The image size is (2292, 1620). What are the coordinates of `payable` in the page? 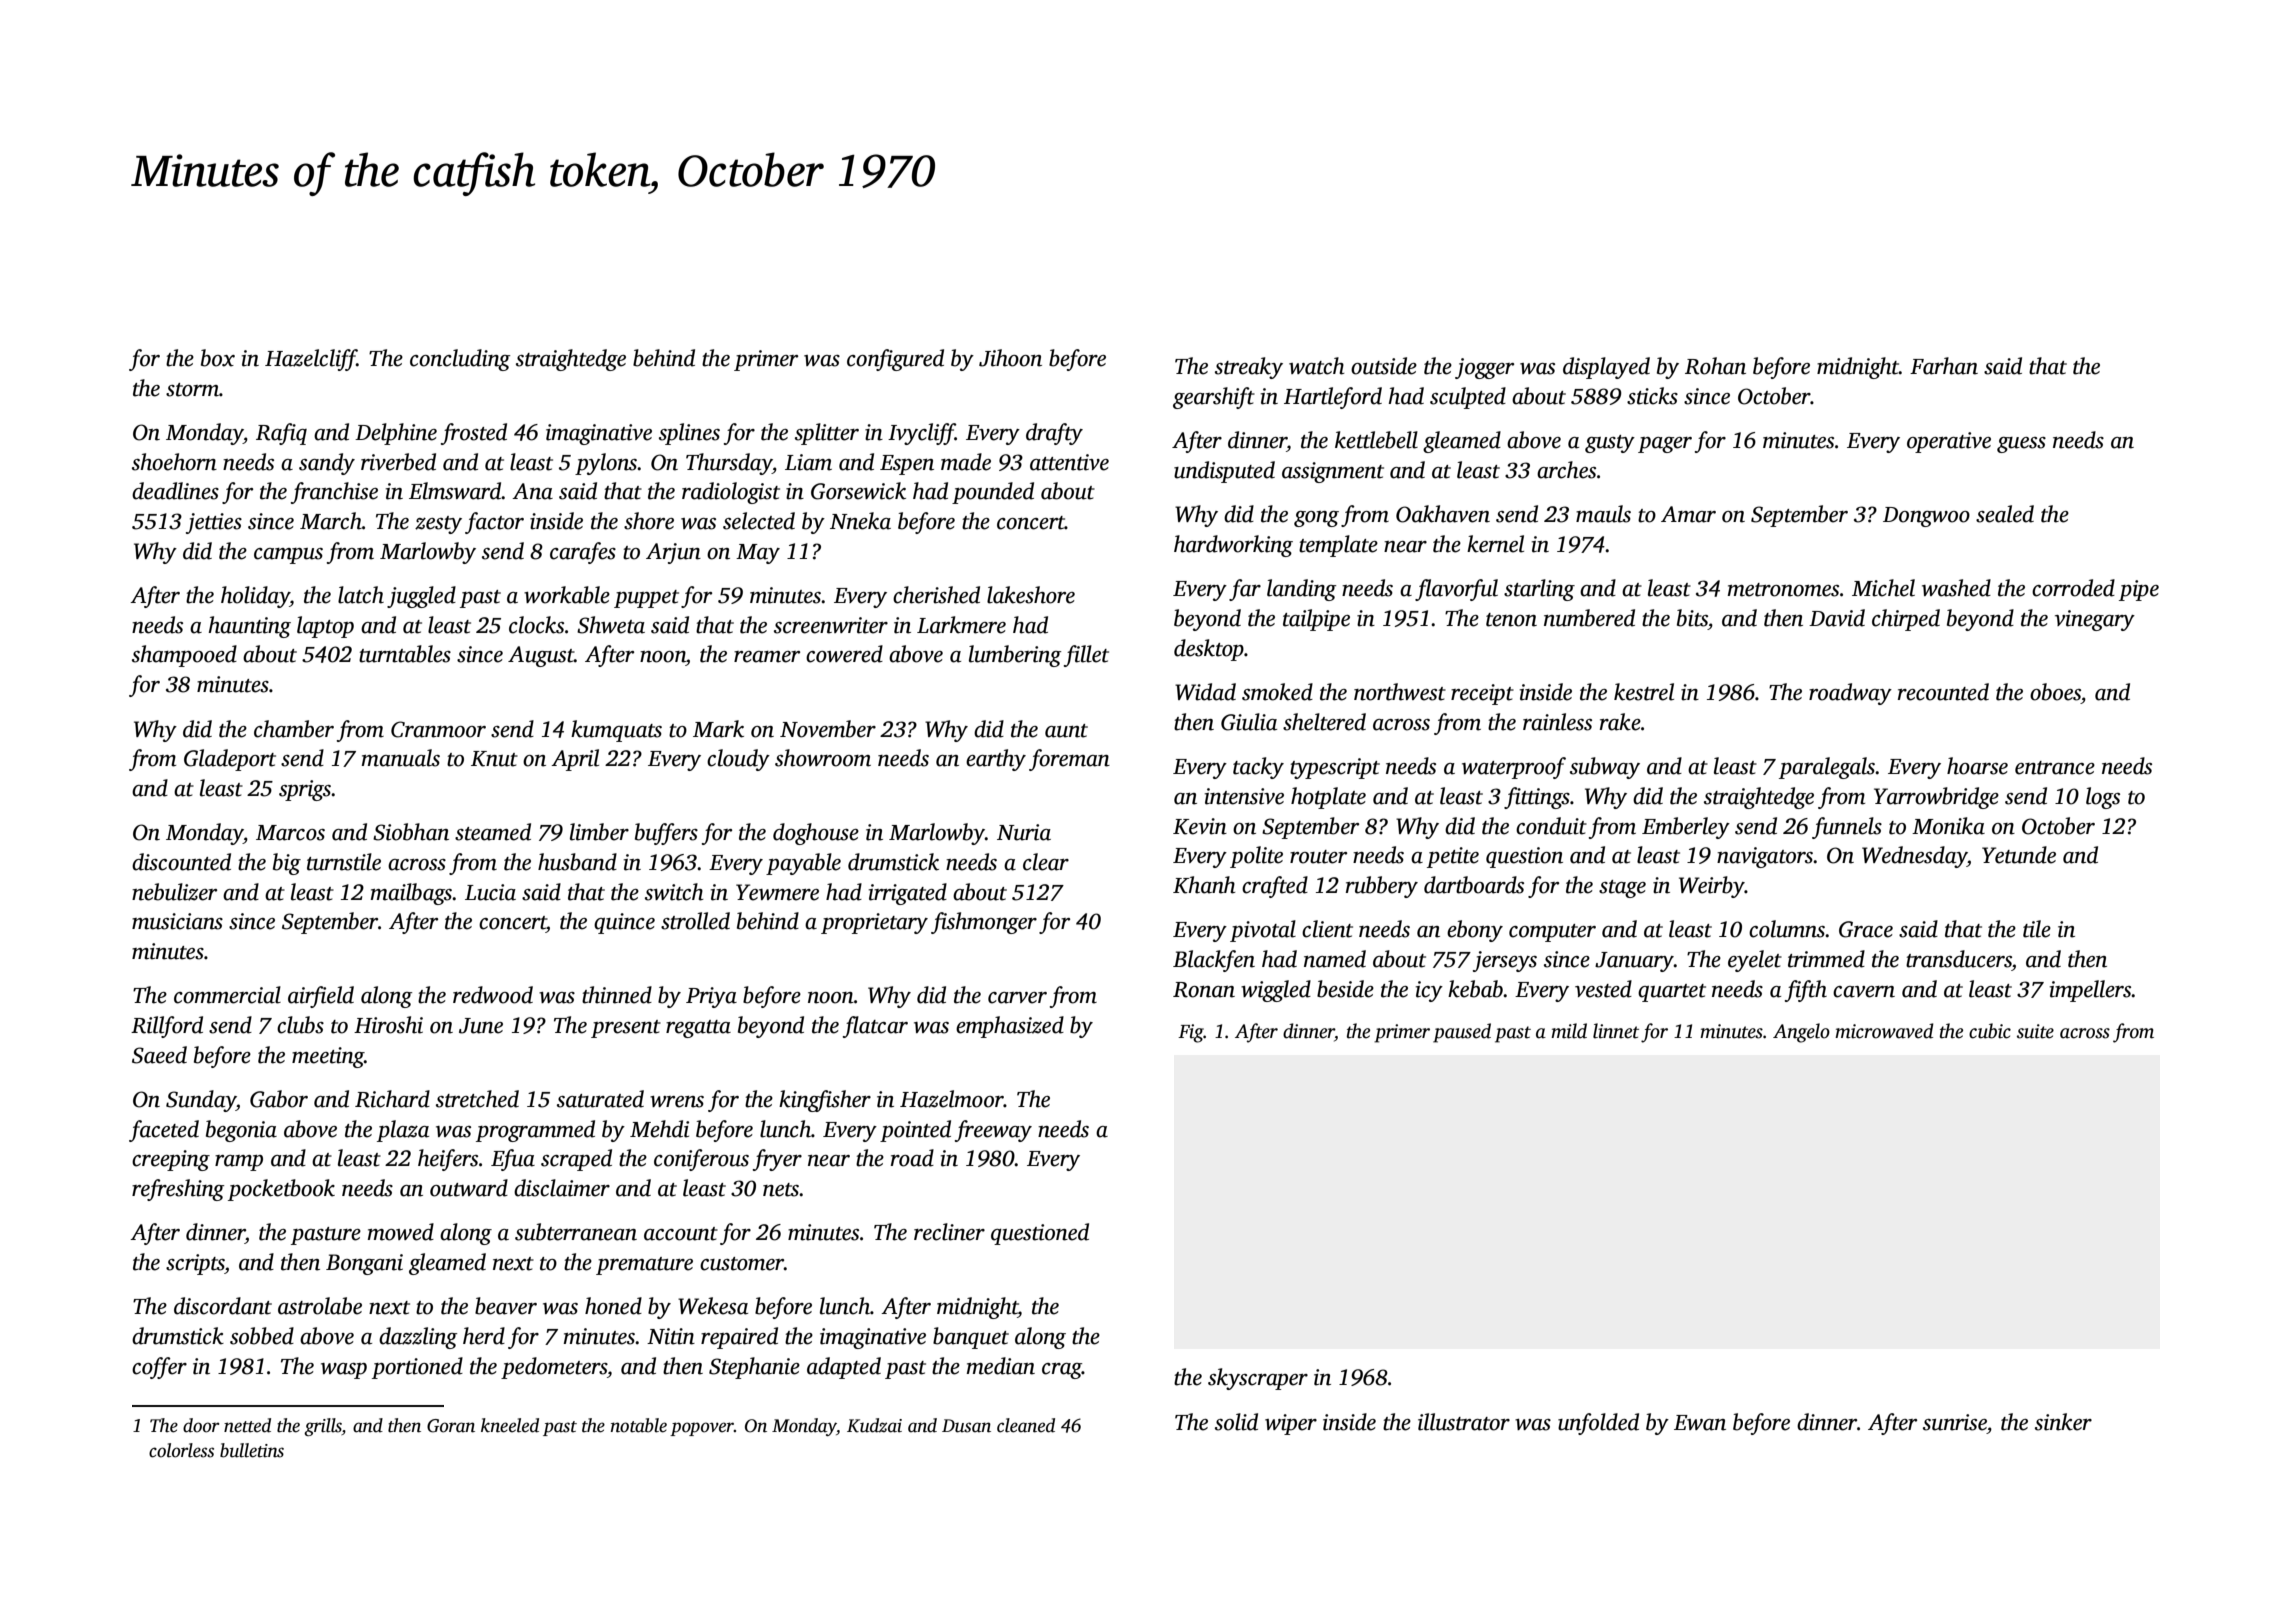 It's located at (803, 864).
